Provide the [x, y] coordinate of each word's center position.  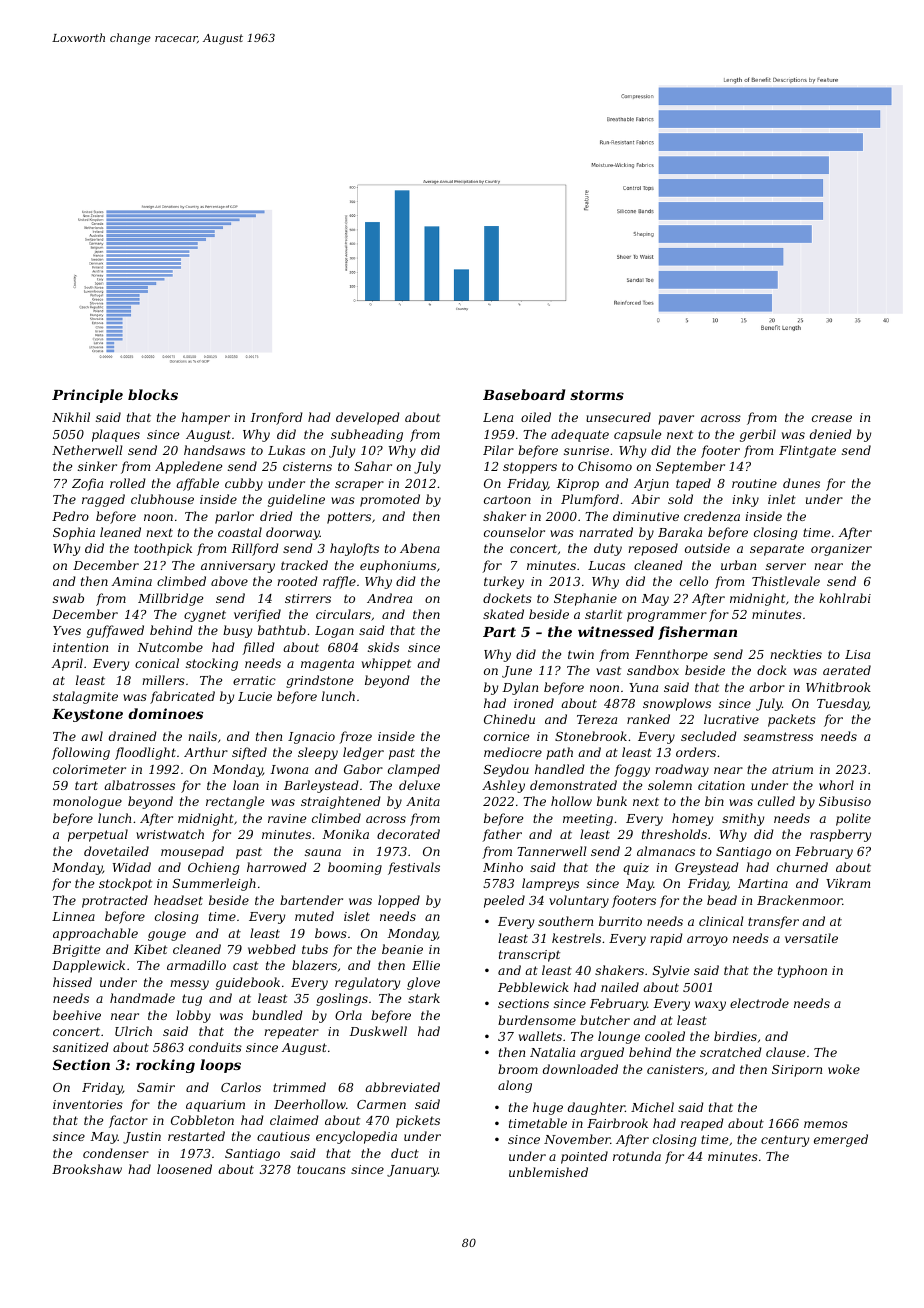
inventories [88, 1104]
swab [68, 598]
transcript [529, 956]
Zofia [87, 484]
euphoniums [398, 566]
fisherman [697, 633]
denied [831, 434]
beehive [77, 1015]
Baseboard [524, 394]
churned [802, 867]
